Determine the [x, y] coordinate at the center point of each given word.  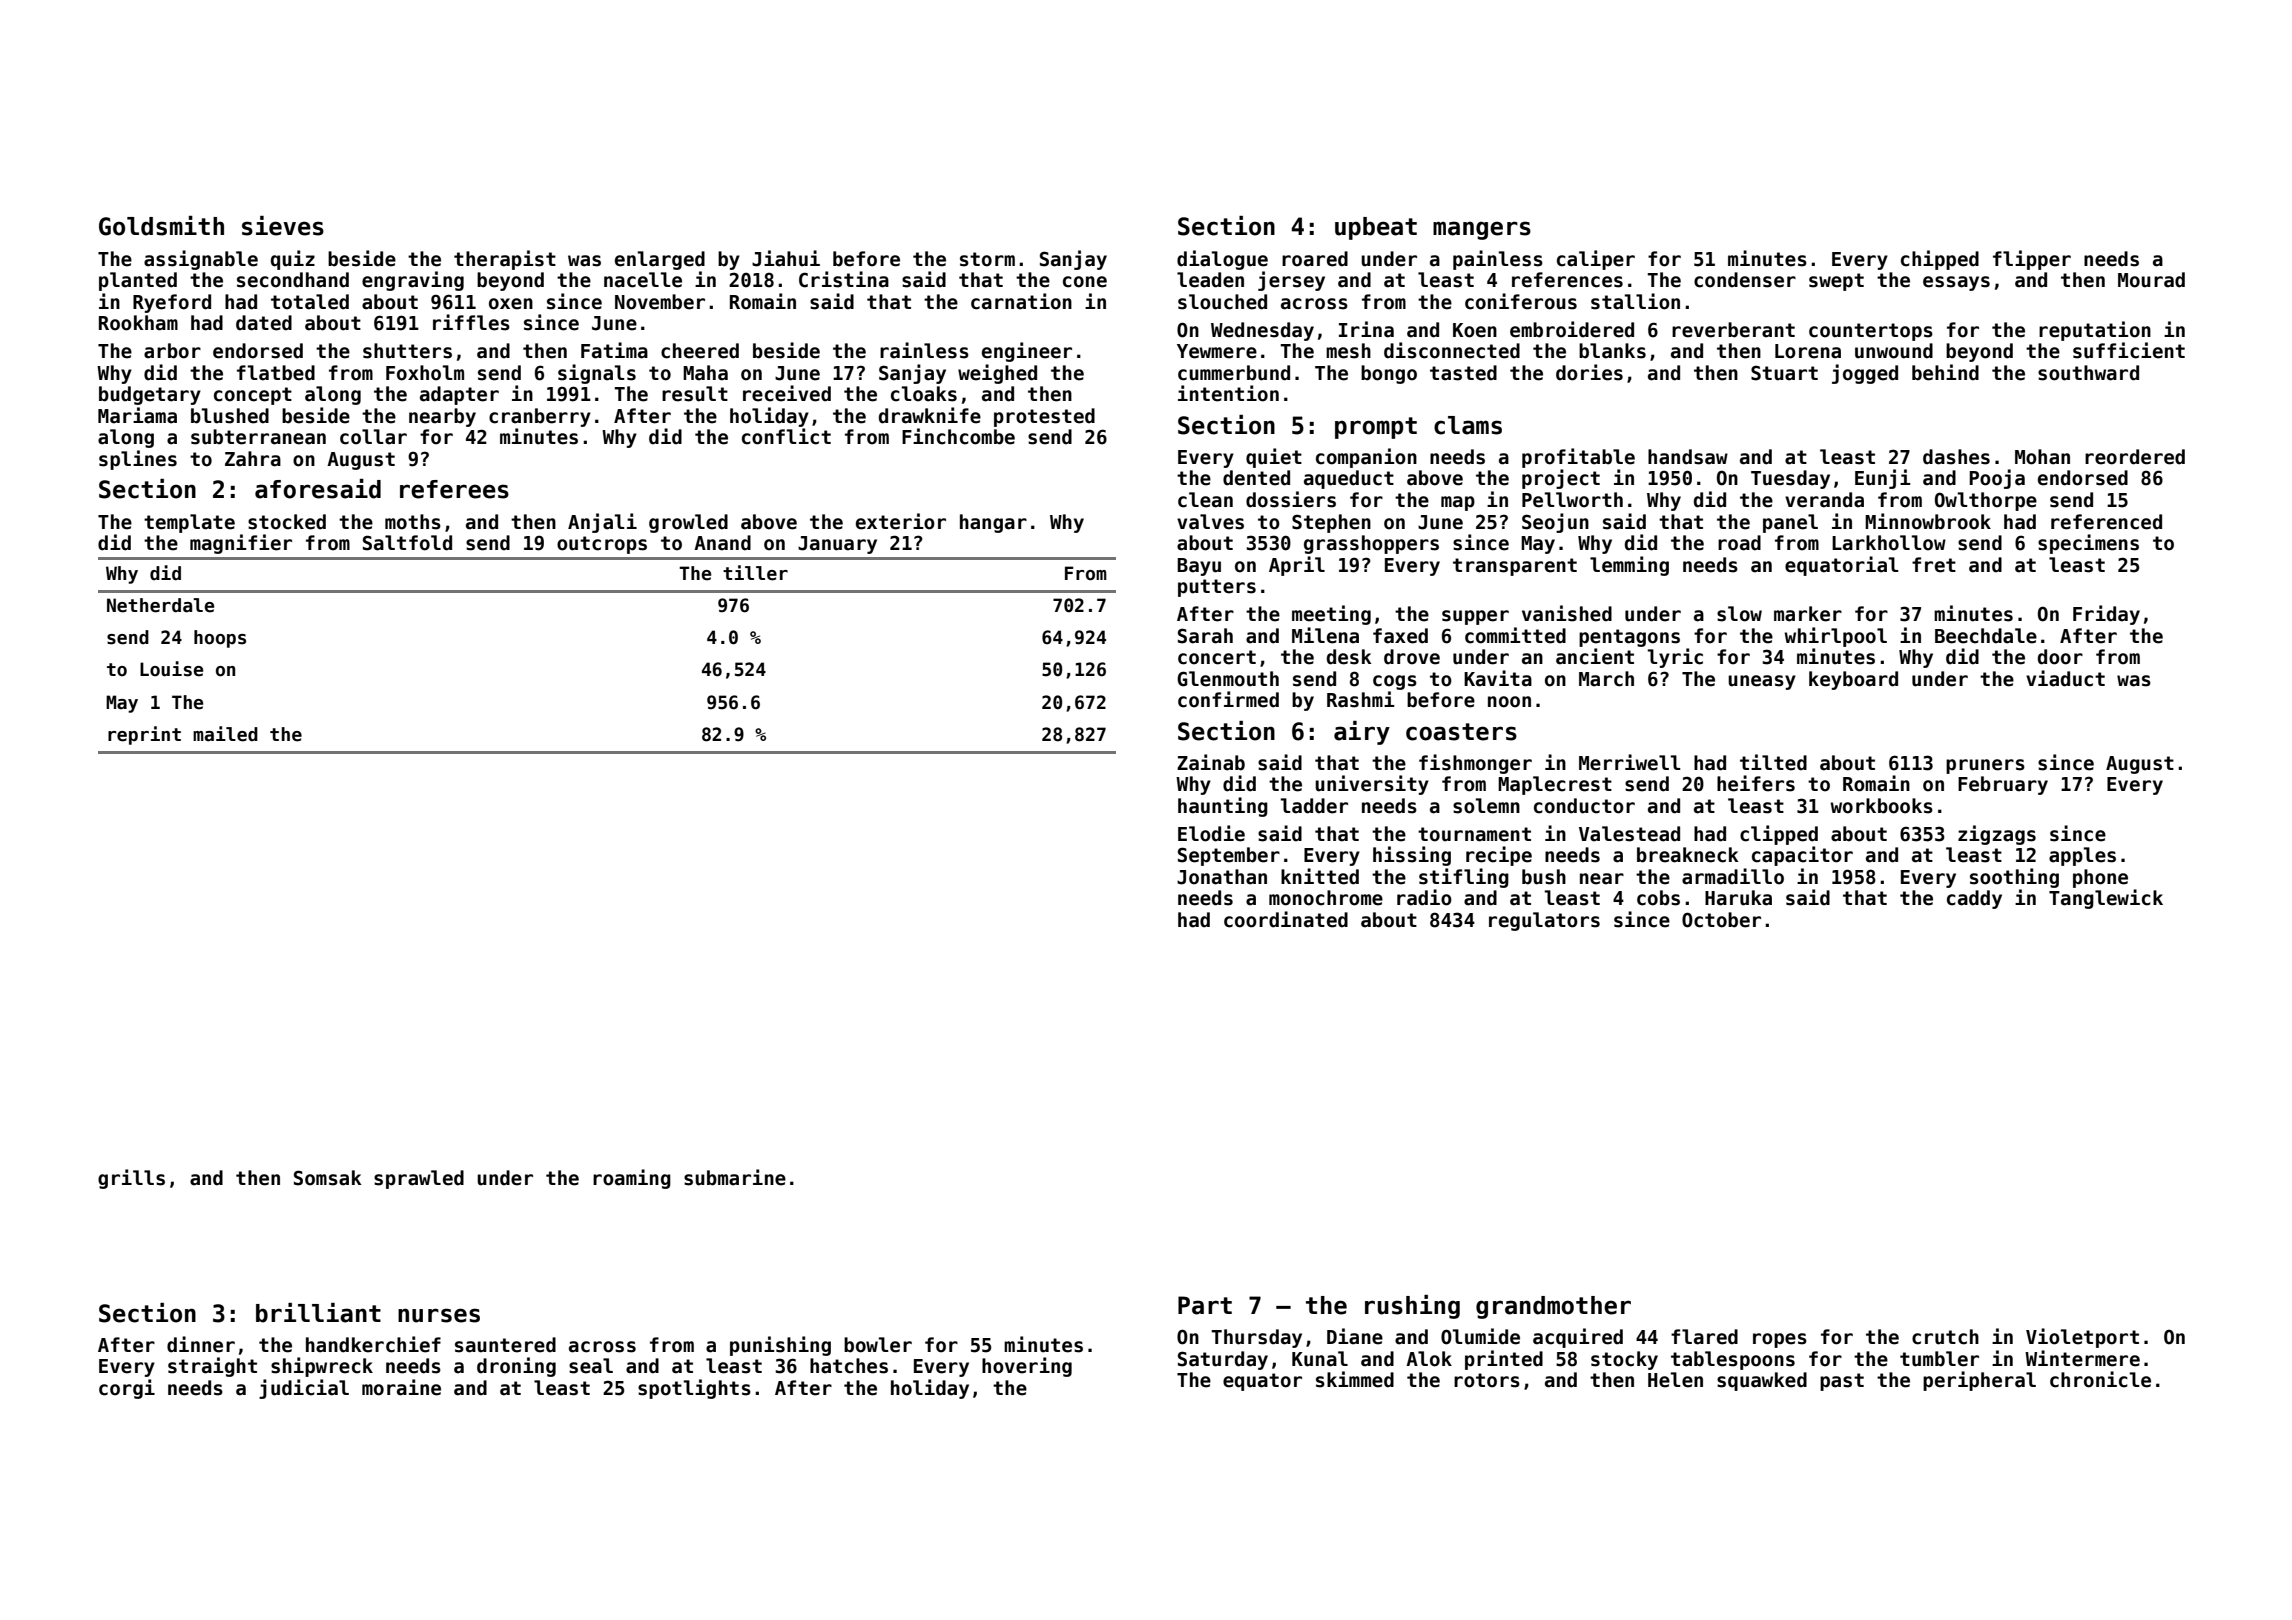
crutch [1945, 1337]
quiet [1274, 458]
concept [253, 396]
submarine [735, 1177]
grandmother [1553, 1307]
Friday [2106, 615]
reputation [2095, 331]
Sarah [1205, 636]
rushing [1412, 1307]
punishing [780, 1346]
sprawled [419, 1179]
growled [688, 523]
